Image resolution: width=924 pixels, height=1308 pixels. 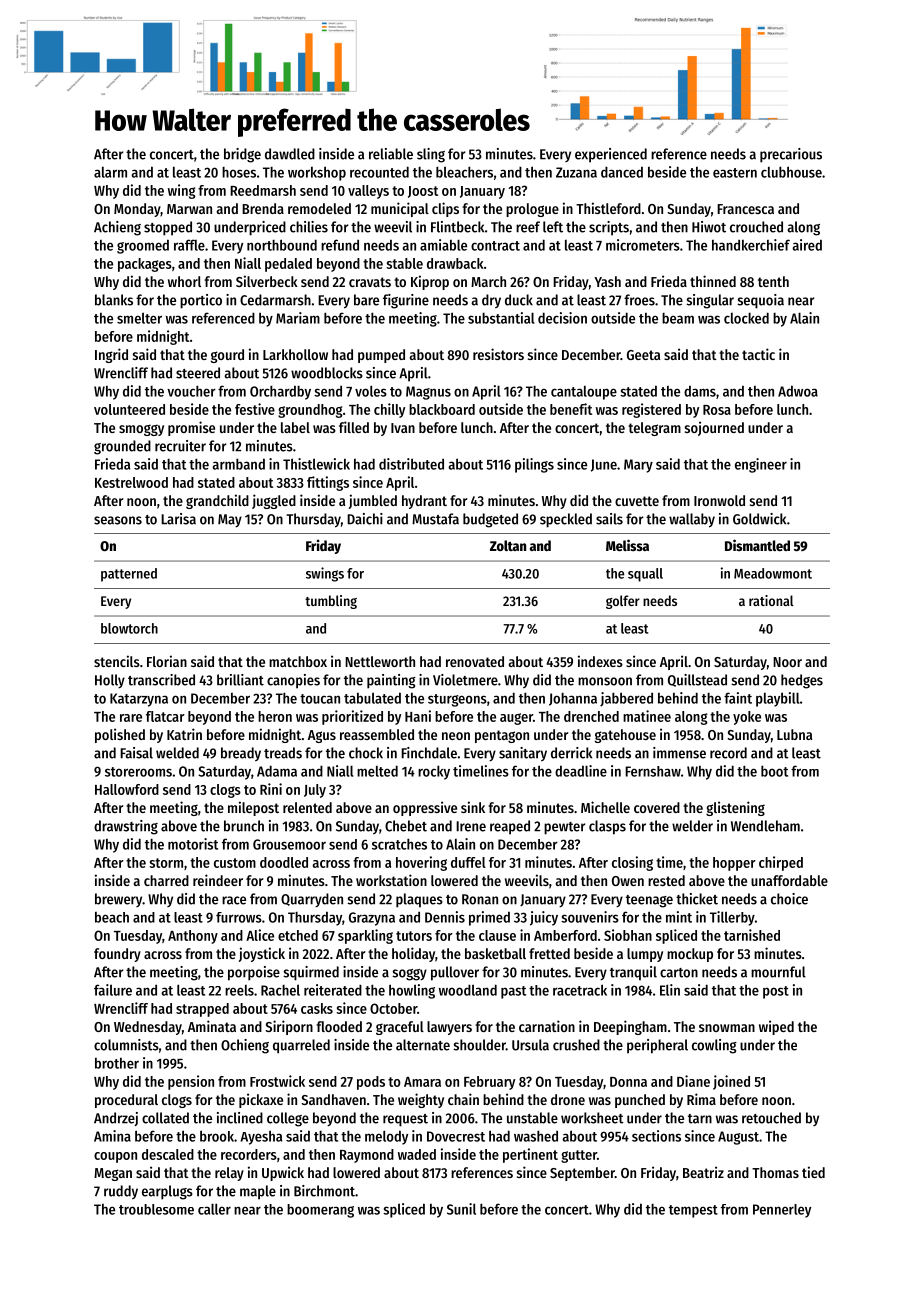 I want to click on sling, so click(x=431, y=155).
